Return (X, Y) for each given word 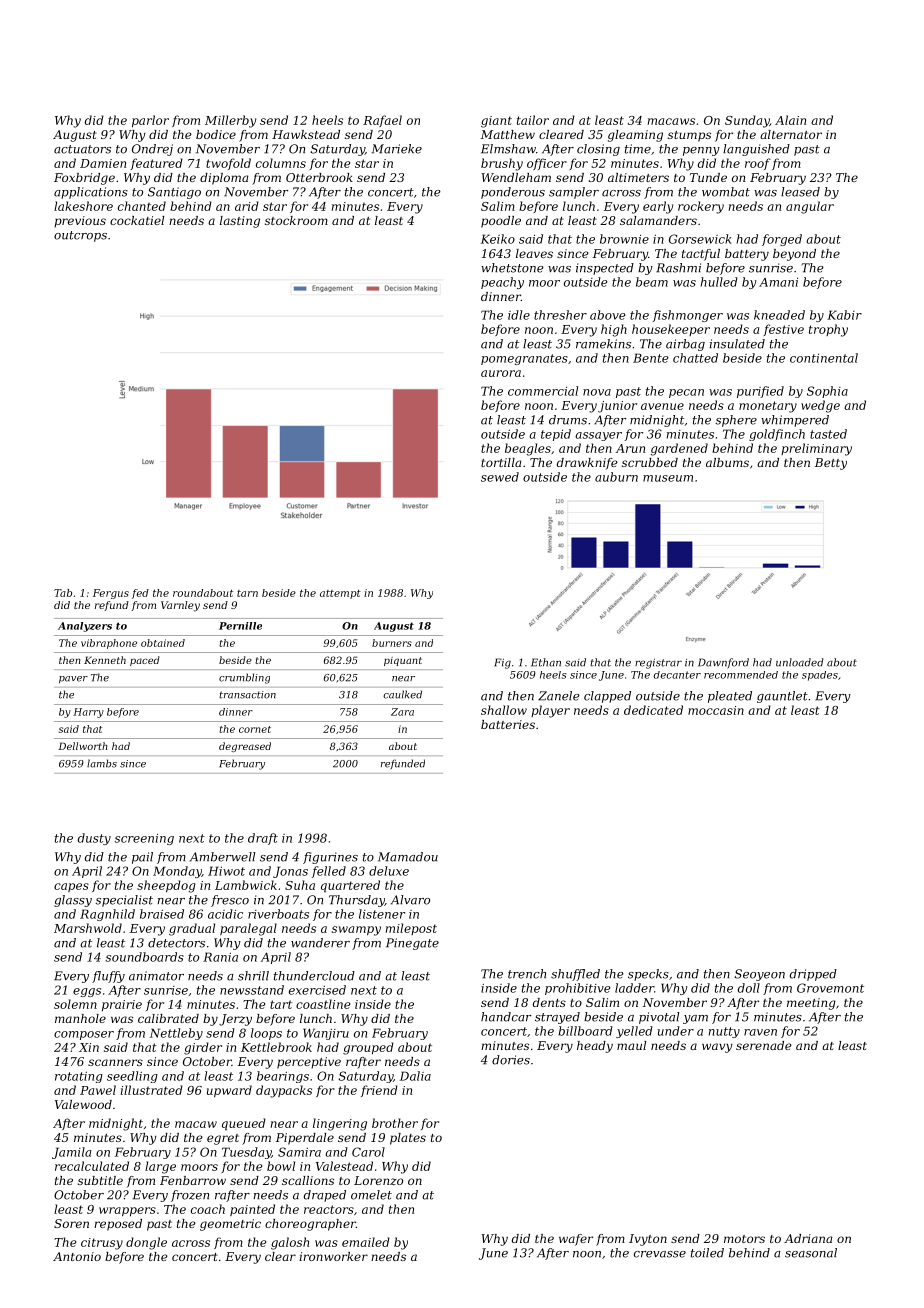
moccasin (716, 710)
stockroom (296, 220)
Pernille (240, 626)
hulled (719, 282)
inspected (605, 269)
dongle (146, 1243)
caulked (402, 694)
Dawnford (723, 663)
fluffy (108, 977)
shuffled (575, 975)
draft (263, 839)
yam (695, 1019)
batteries (508, 724)
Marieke (397, 149)
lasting (240, 222)
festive (783, 330)
